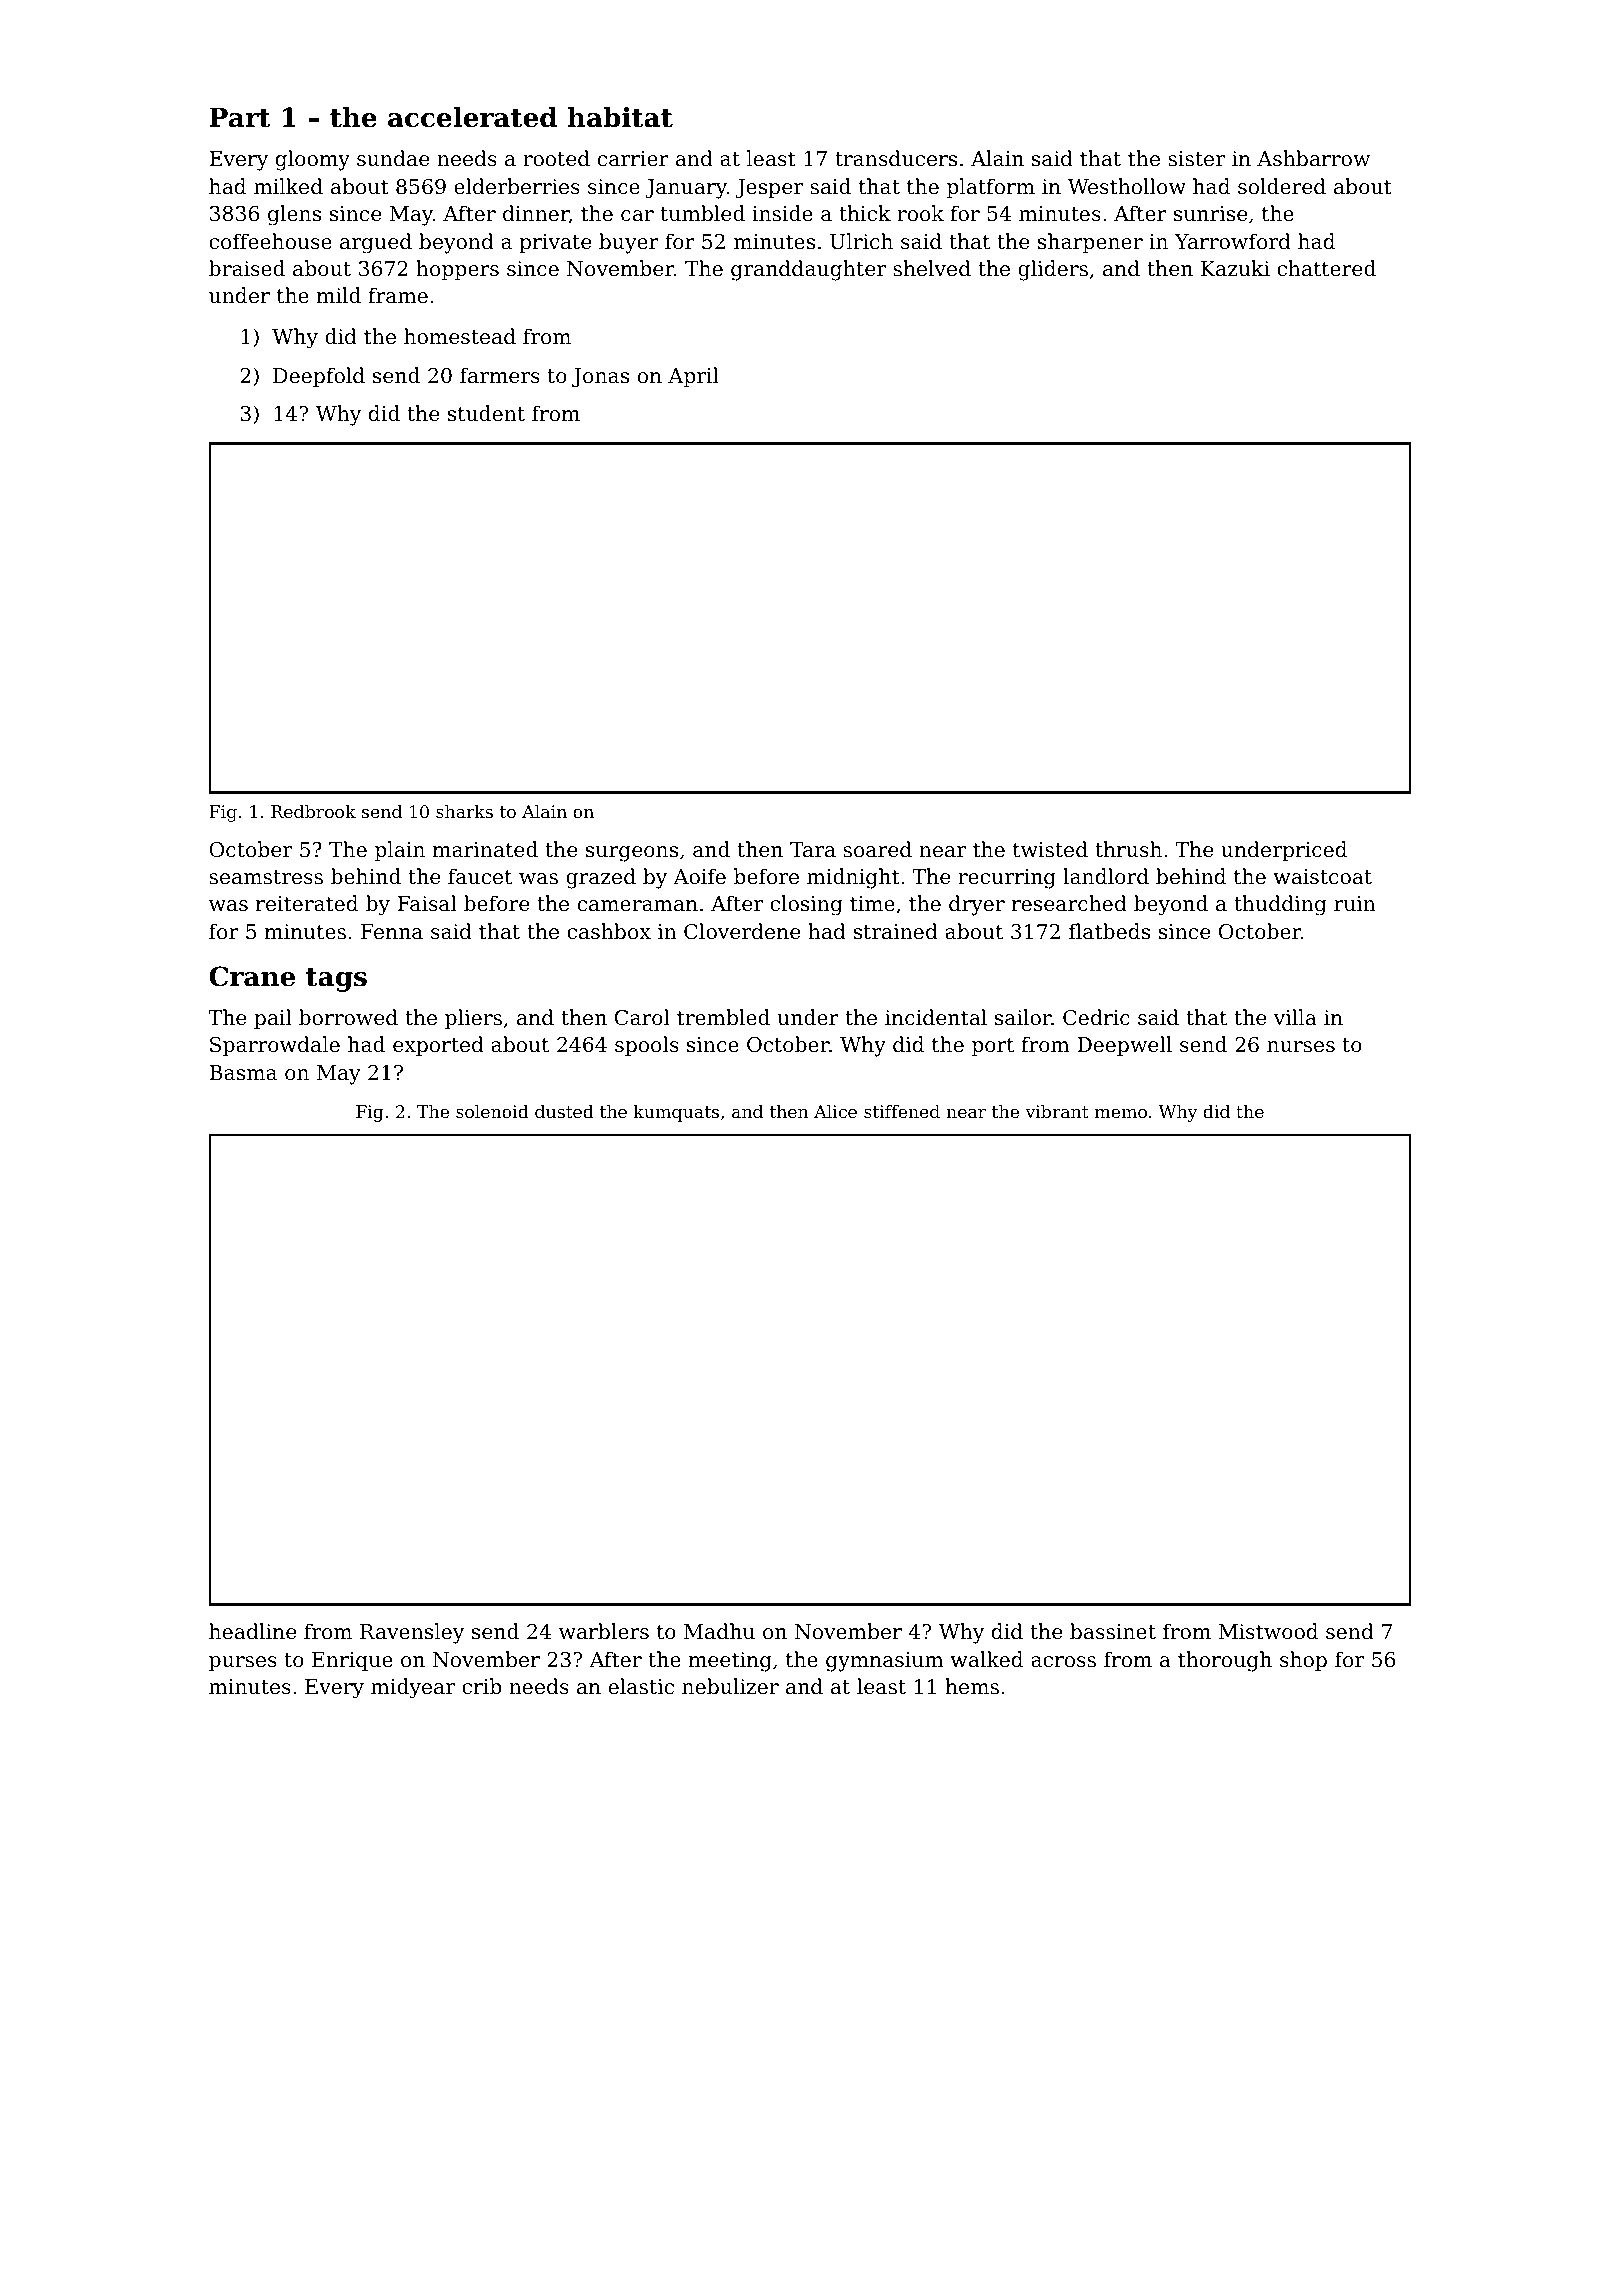 This page has width=1620, height=2292. I want to click on reiterated, so click(307, 903).
